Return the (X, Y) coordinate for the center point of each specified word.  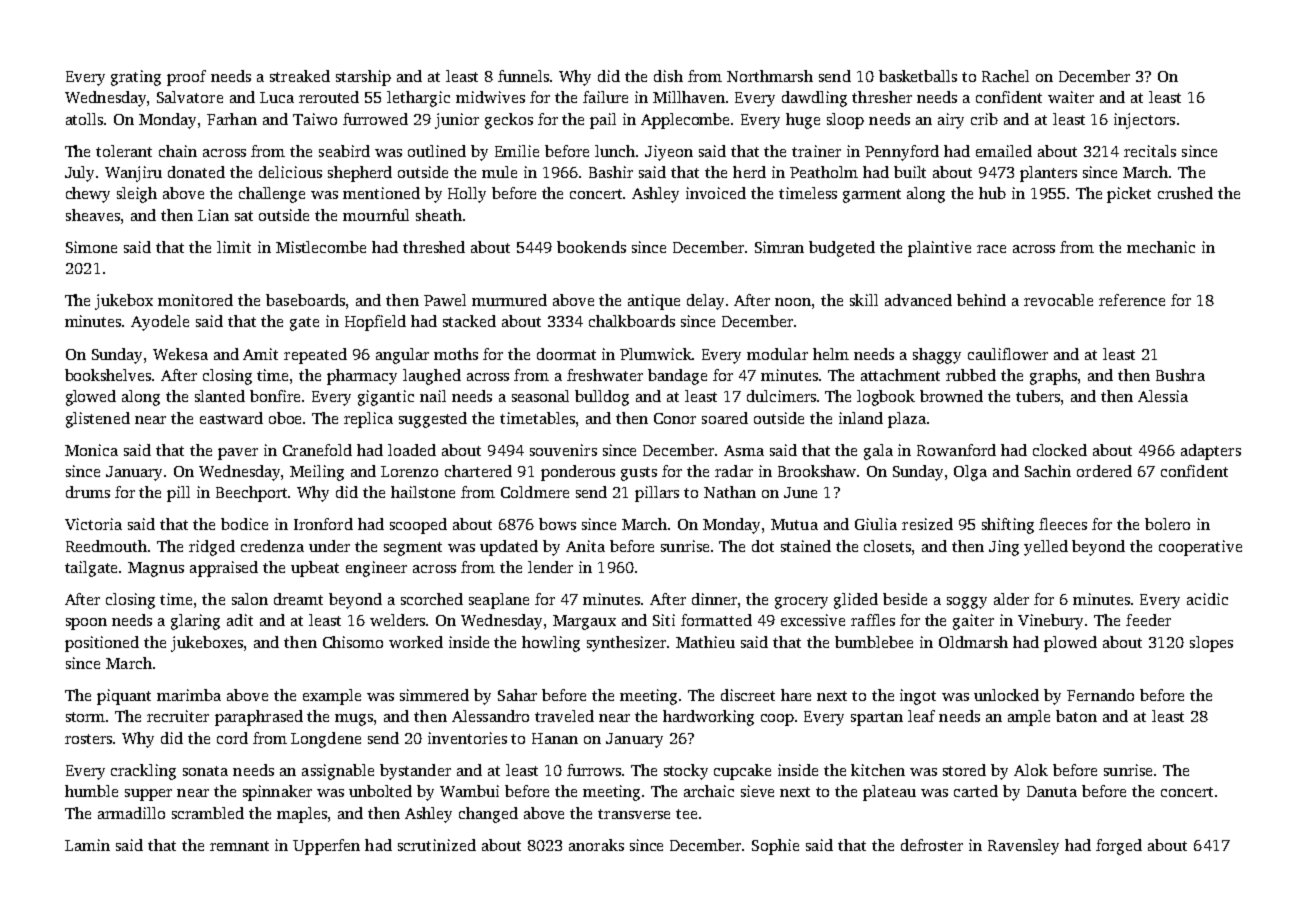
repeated (315, 356)
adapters (1211, 452)
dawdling (814, 99)
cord (232, 738)
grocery (801, 603)
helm (831, 354)
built (910, 172)
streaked (300, 76)
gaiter (973, 622)
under (329, 546)
